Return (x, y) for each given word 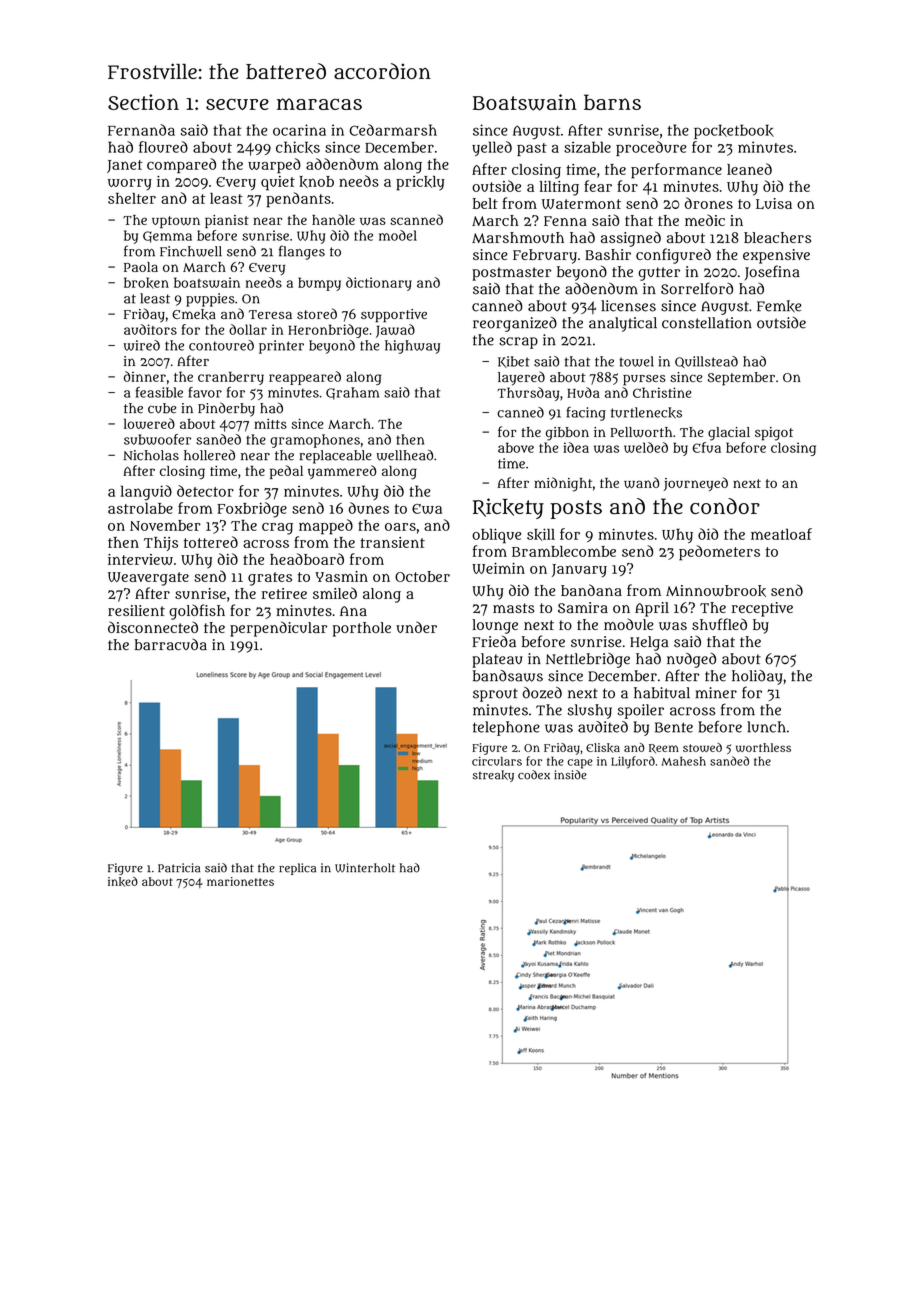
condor (725, 506)
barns (612, 102)
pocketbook (734, 131)
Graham (352, 393)
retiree (284, 593)
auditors (150, 329)
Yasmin (341, 576)
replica (297, 869)
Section (143, 102)
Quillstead (706, 362)
